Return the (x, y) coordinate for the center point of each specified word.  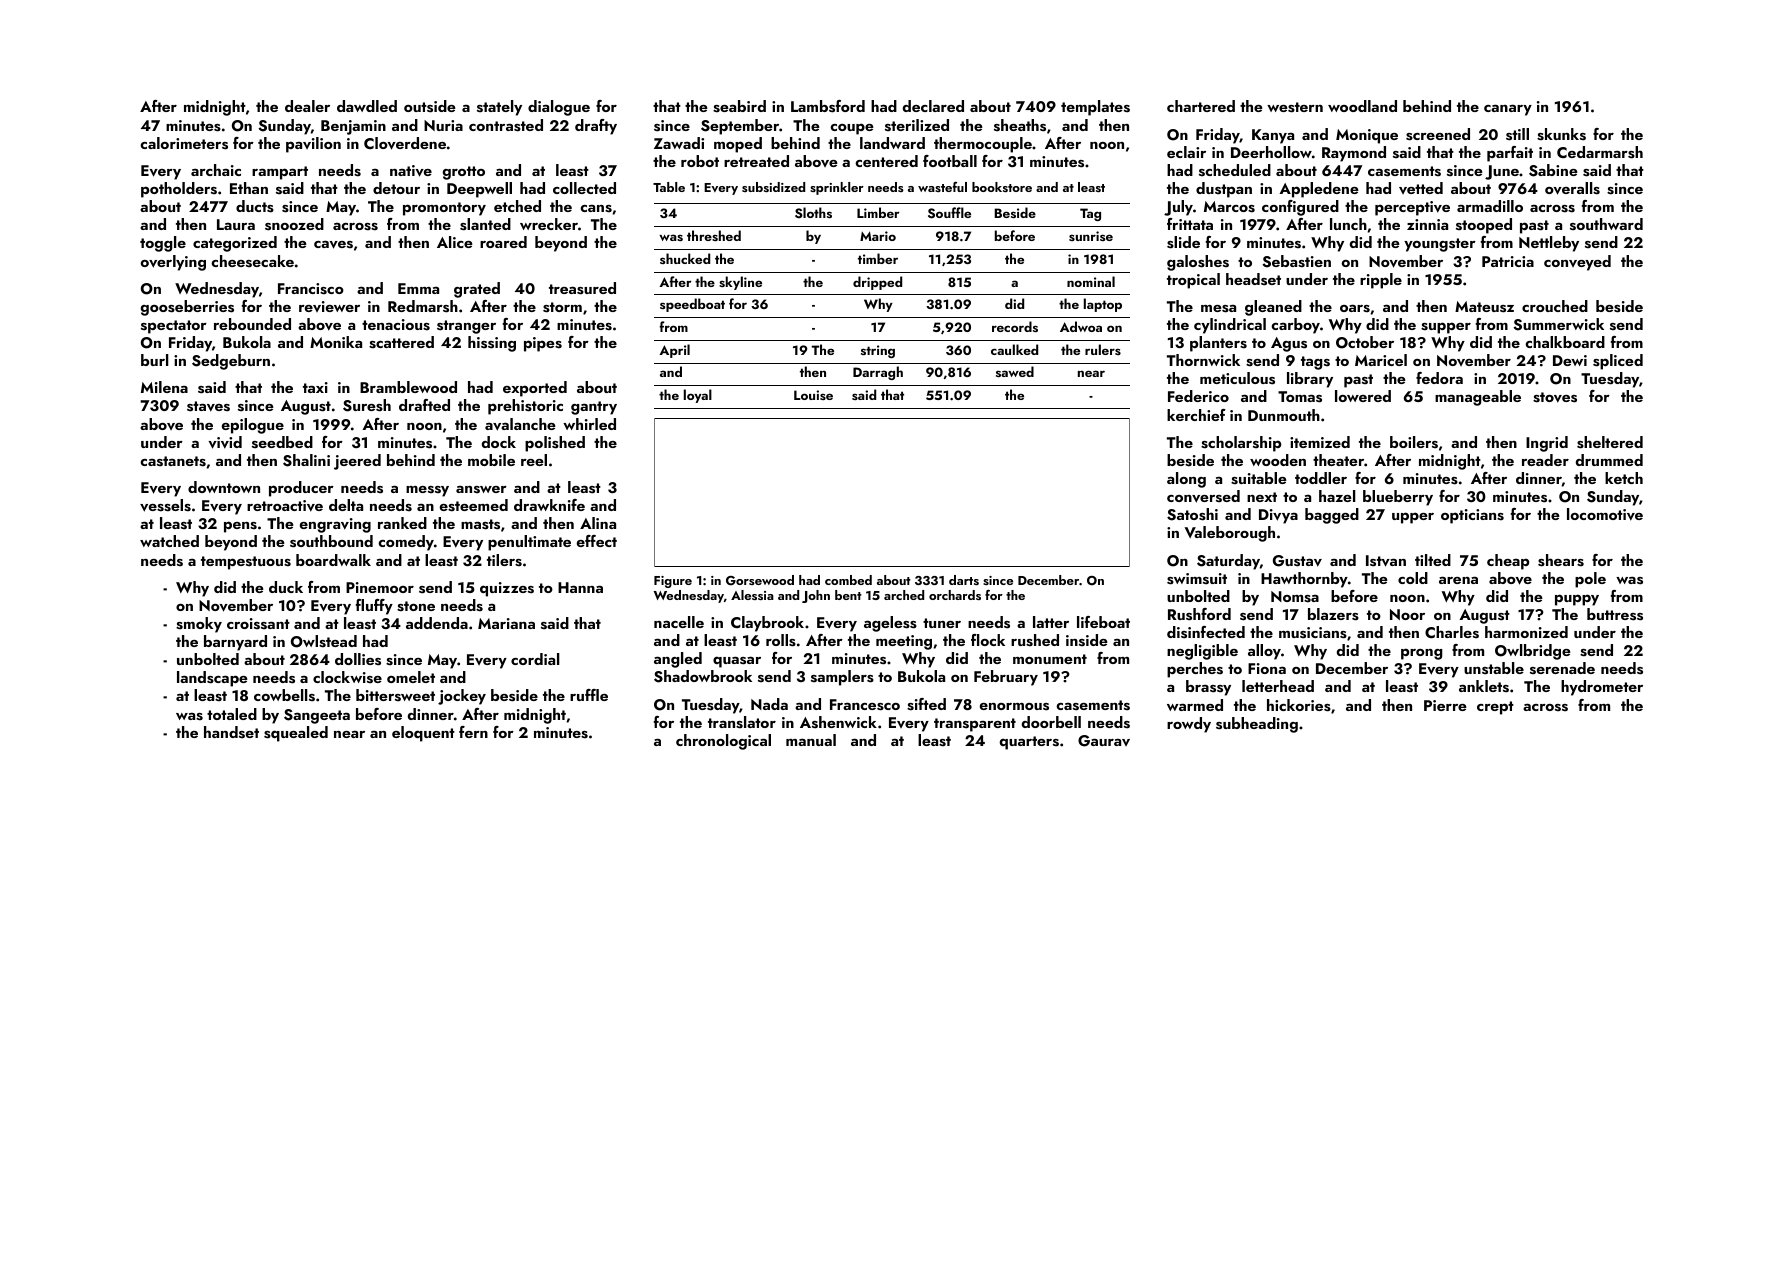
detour (396, 188)
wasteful (942, 187)
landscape (212, 679)
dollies (358, 659)
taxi (315, 387)
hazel (1337, 496)
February (1006, 678)
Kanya (1273, 136)
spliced (1618, 362)
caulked (1014, 349)
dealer (307, 106)
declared (933, 106)
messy (427, 491)
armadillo (1490, 206)
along (1186, 480)
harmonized (1526, 632)
